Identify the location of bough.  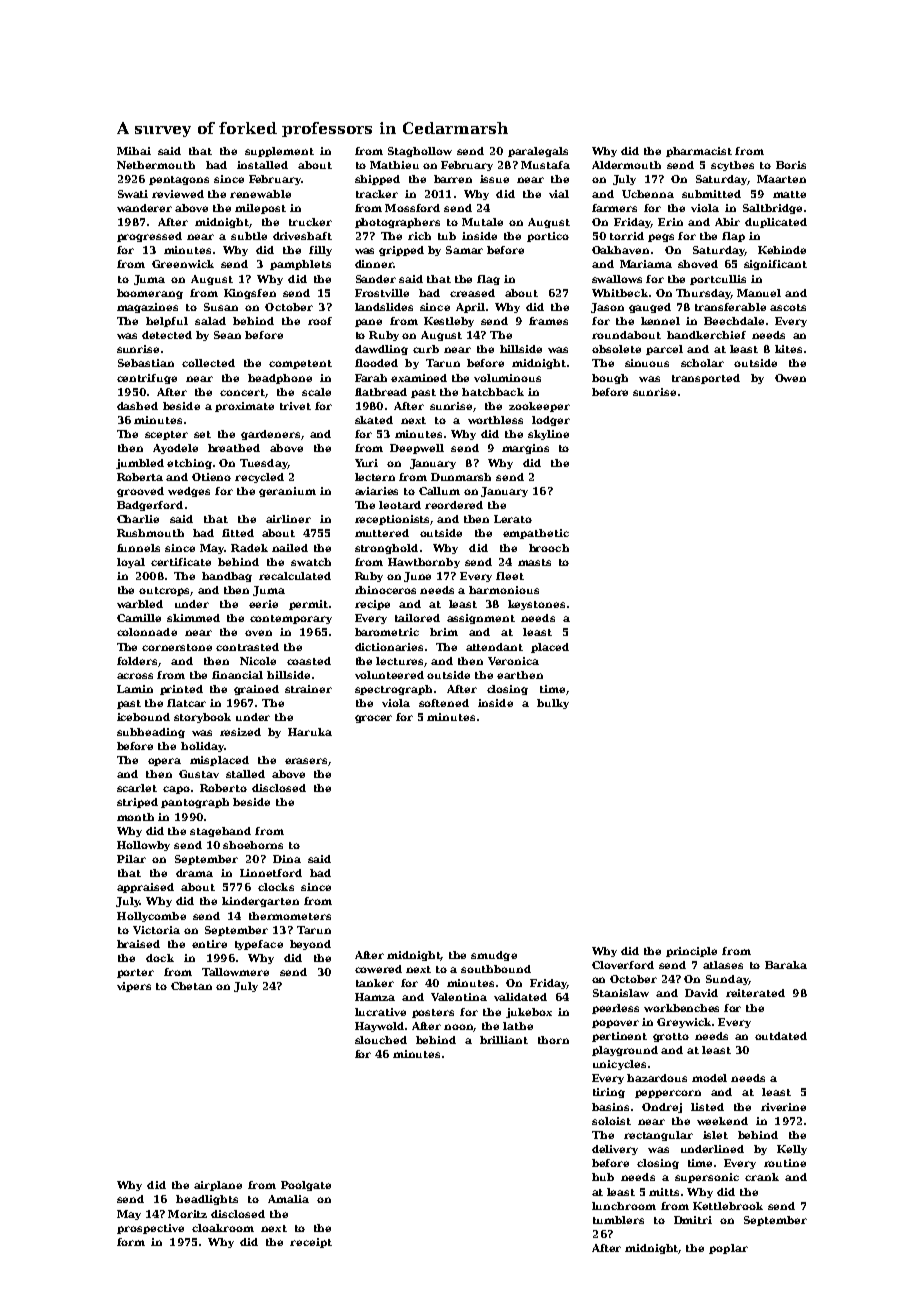
(610, 379).
